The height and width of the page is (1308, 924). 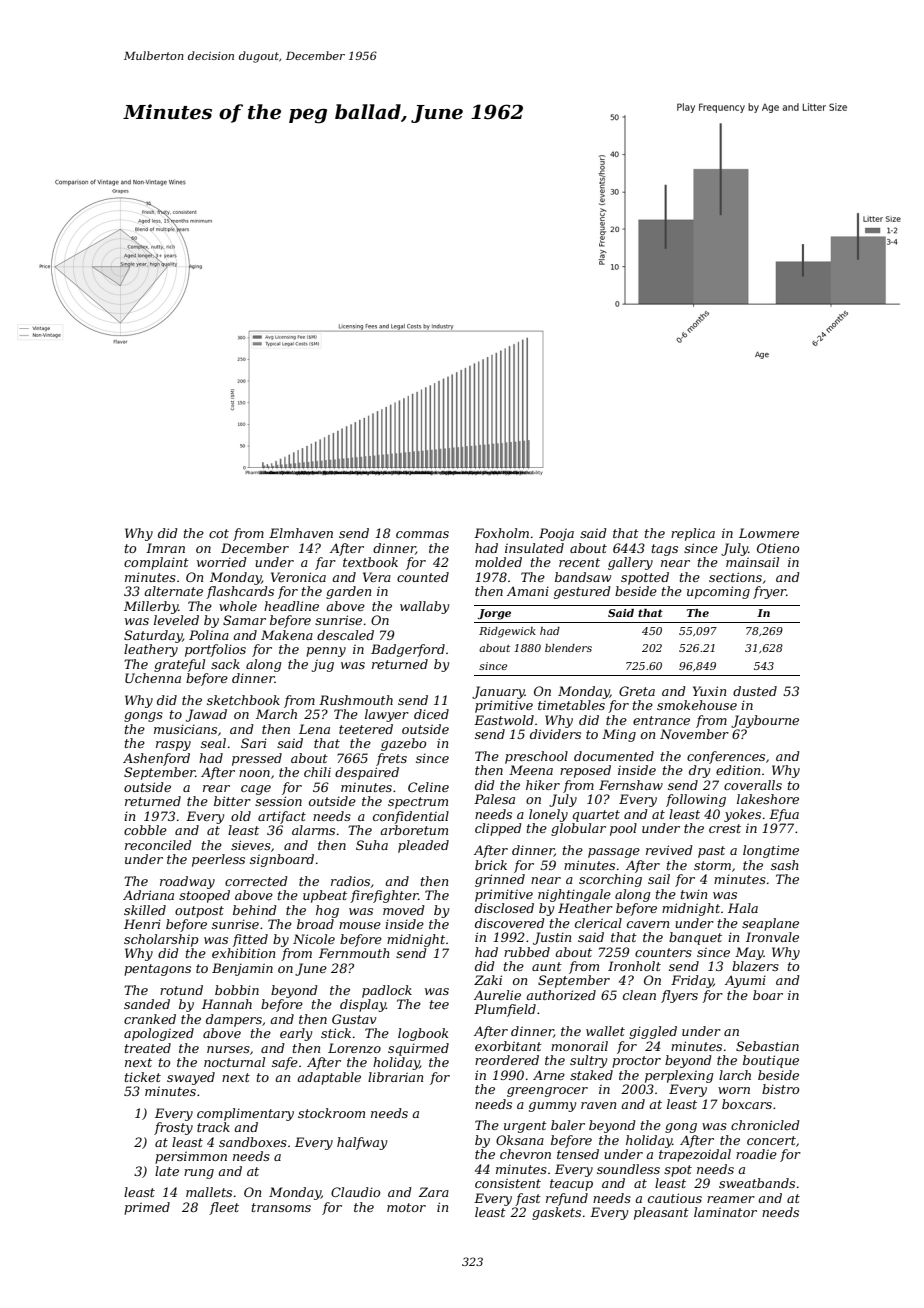 What do you see at coordinates (769, 533) in the page?
I see `Lowmere` at bounding box center [769, 533].
